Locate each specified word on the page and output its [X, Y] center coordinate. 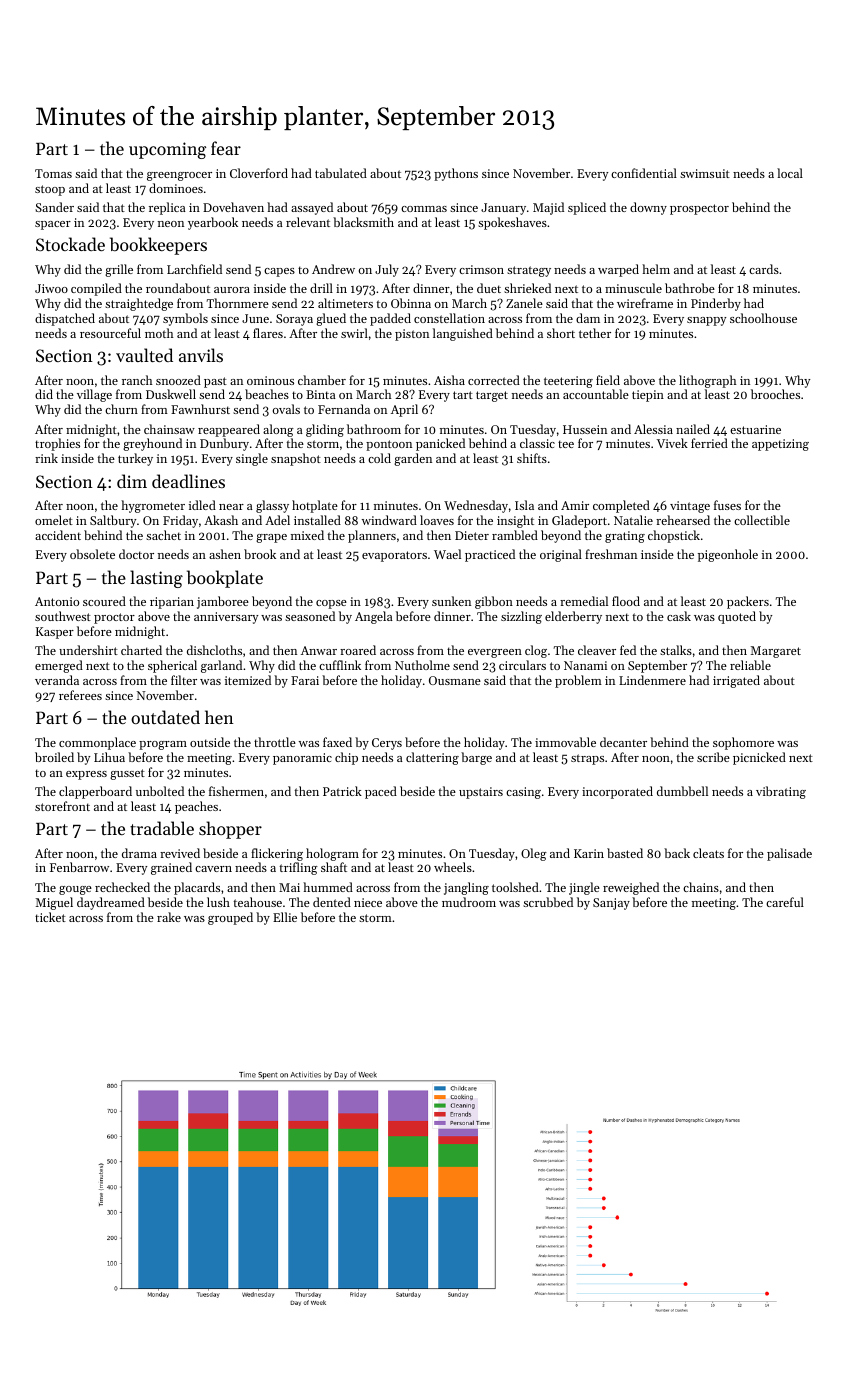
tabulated [341, 173]
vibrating [781, 792]
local [790, 173]
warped [618, 270]
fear [226, 148]
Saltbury [113, 521]
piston [412, 335]
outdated [165, 717]
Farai [305, 680]
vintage [690, 507]
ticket [50, 917]
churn [121, 409]
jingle [584, 888]
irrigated [736, 681]
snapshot [296, 459]
